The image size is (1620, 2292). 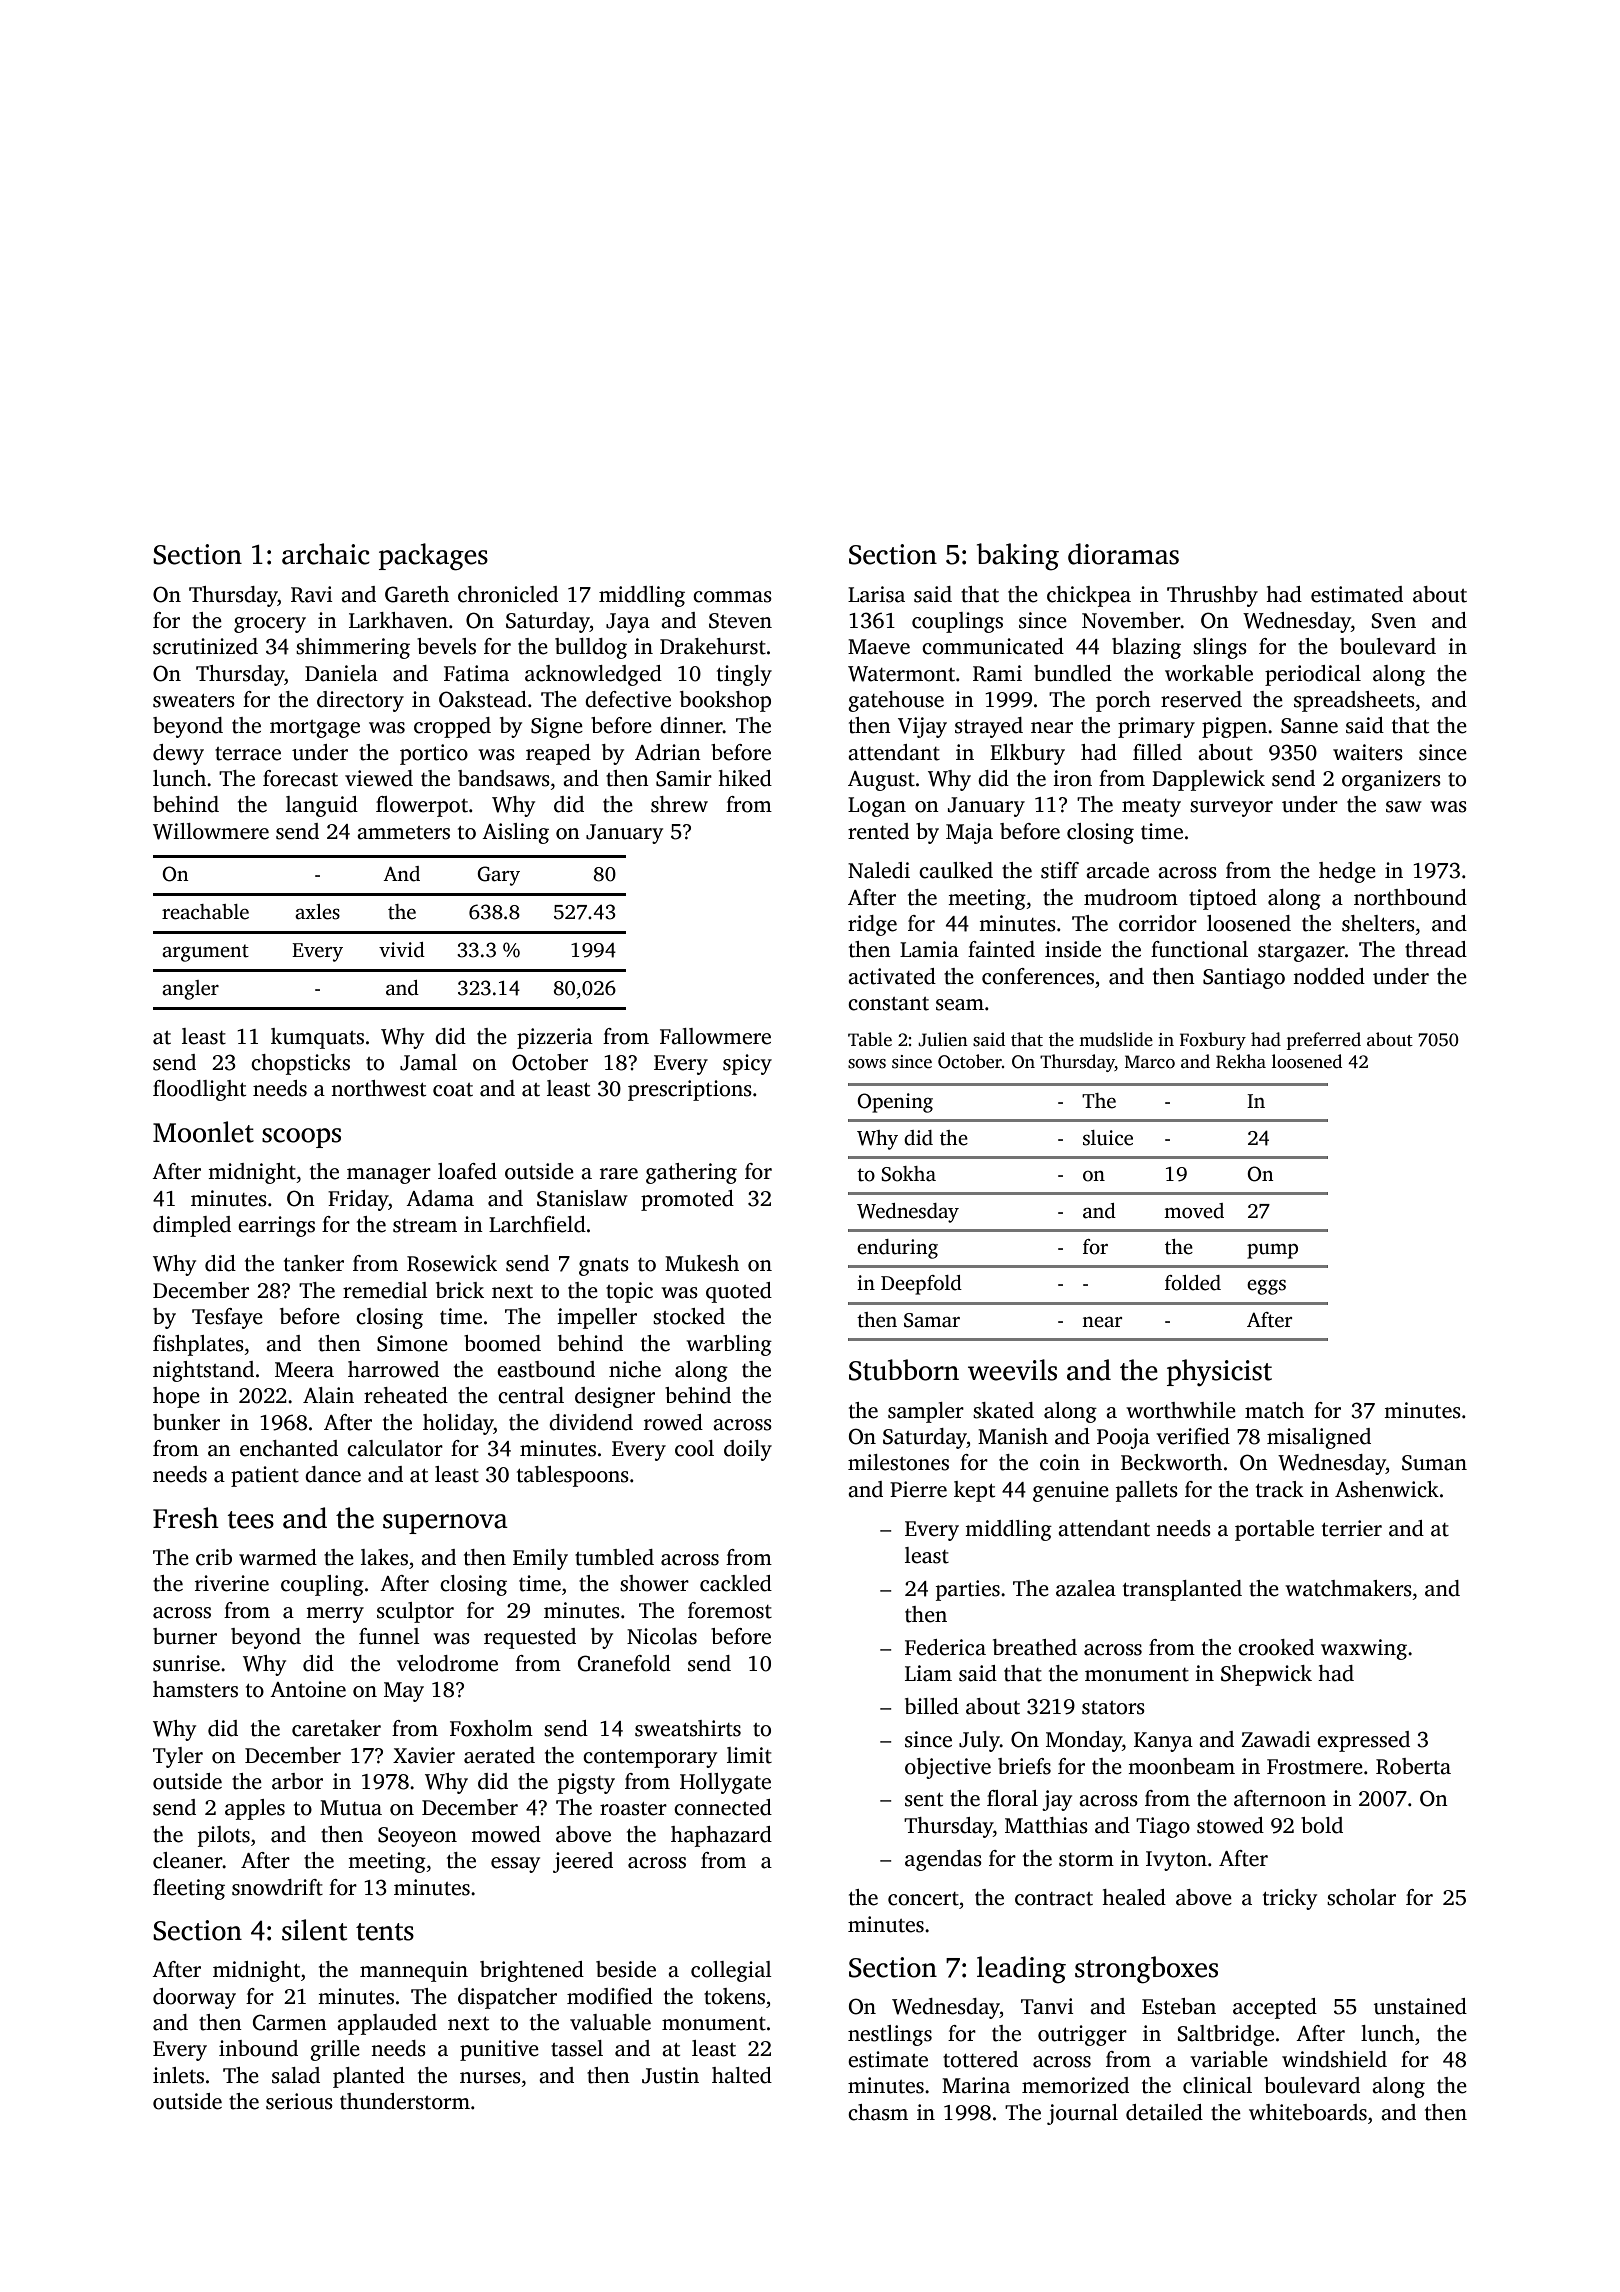 What do you see at coordinates (929, 949) in the screenshot?
I see `Lamia` at bounding box center [929, 949].
